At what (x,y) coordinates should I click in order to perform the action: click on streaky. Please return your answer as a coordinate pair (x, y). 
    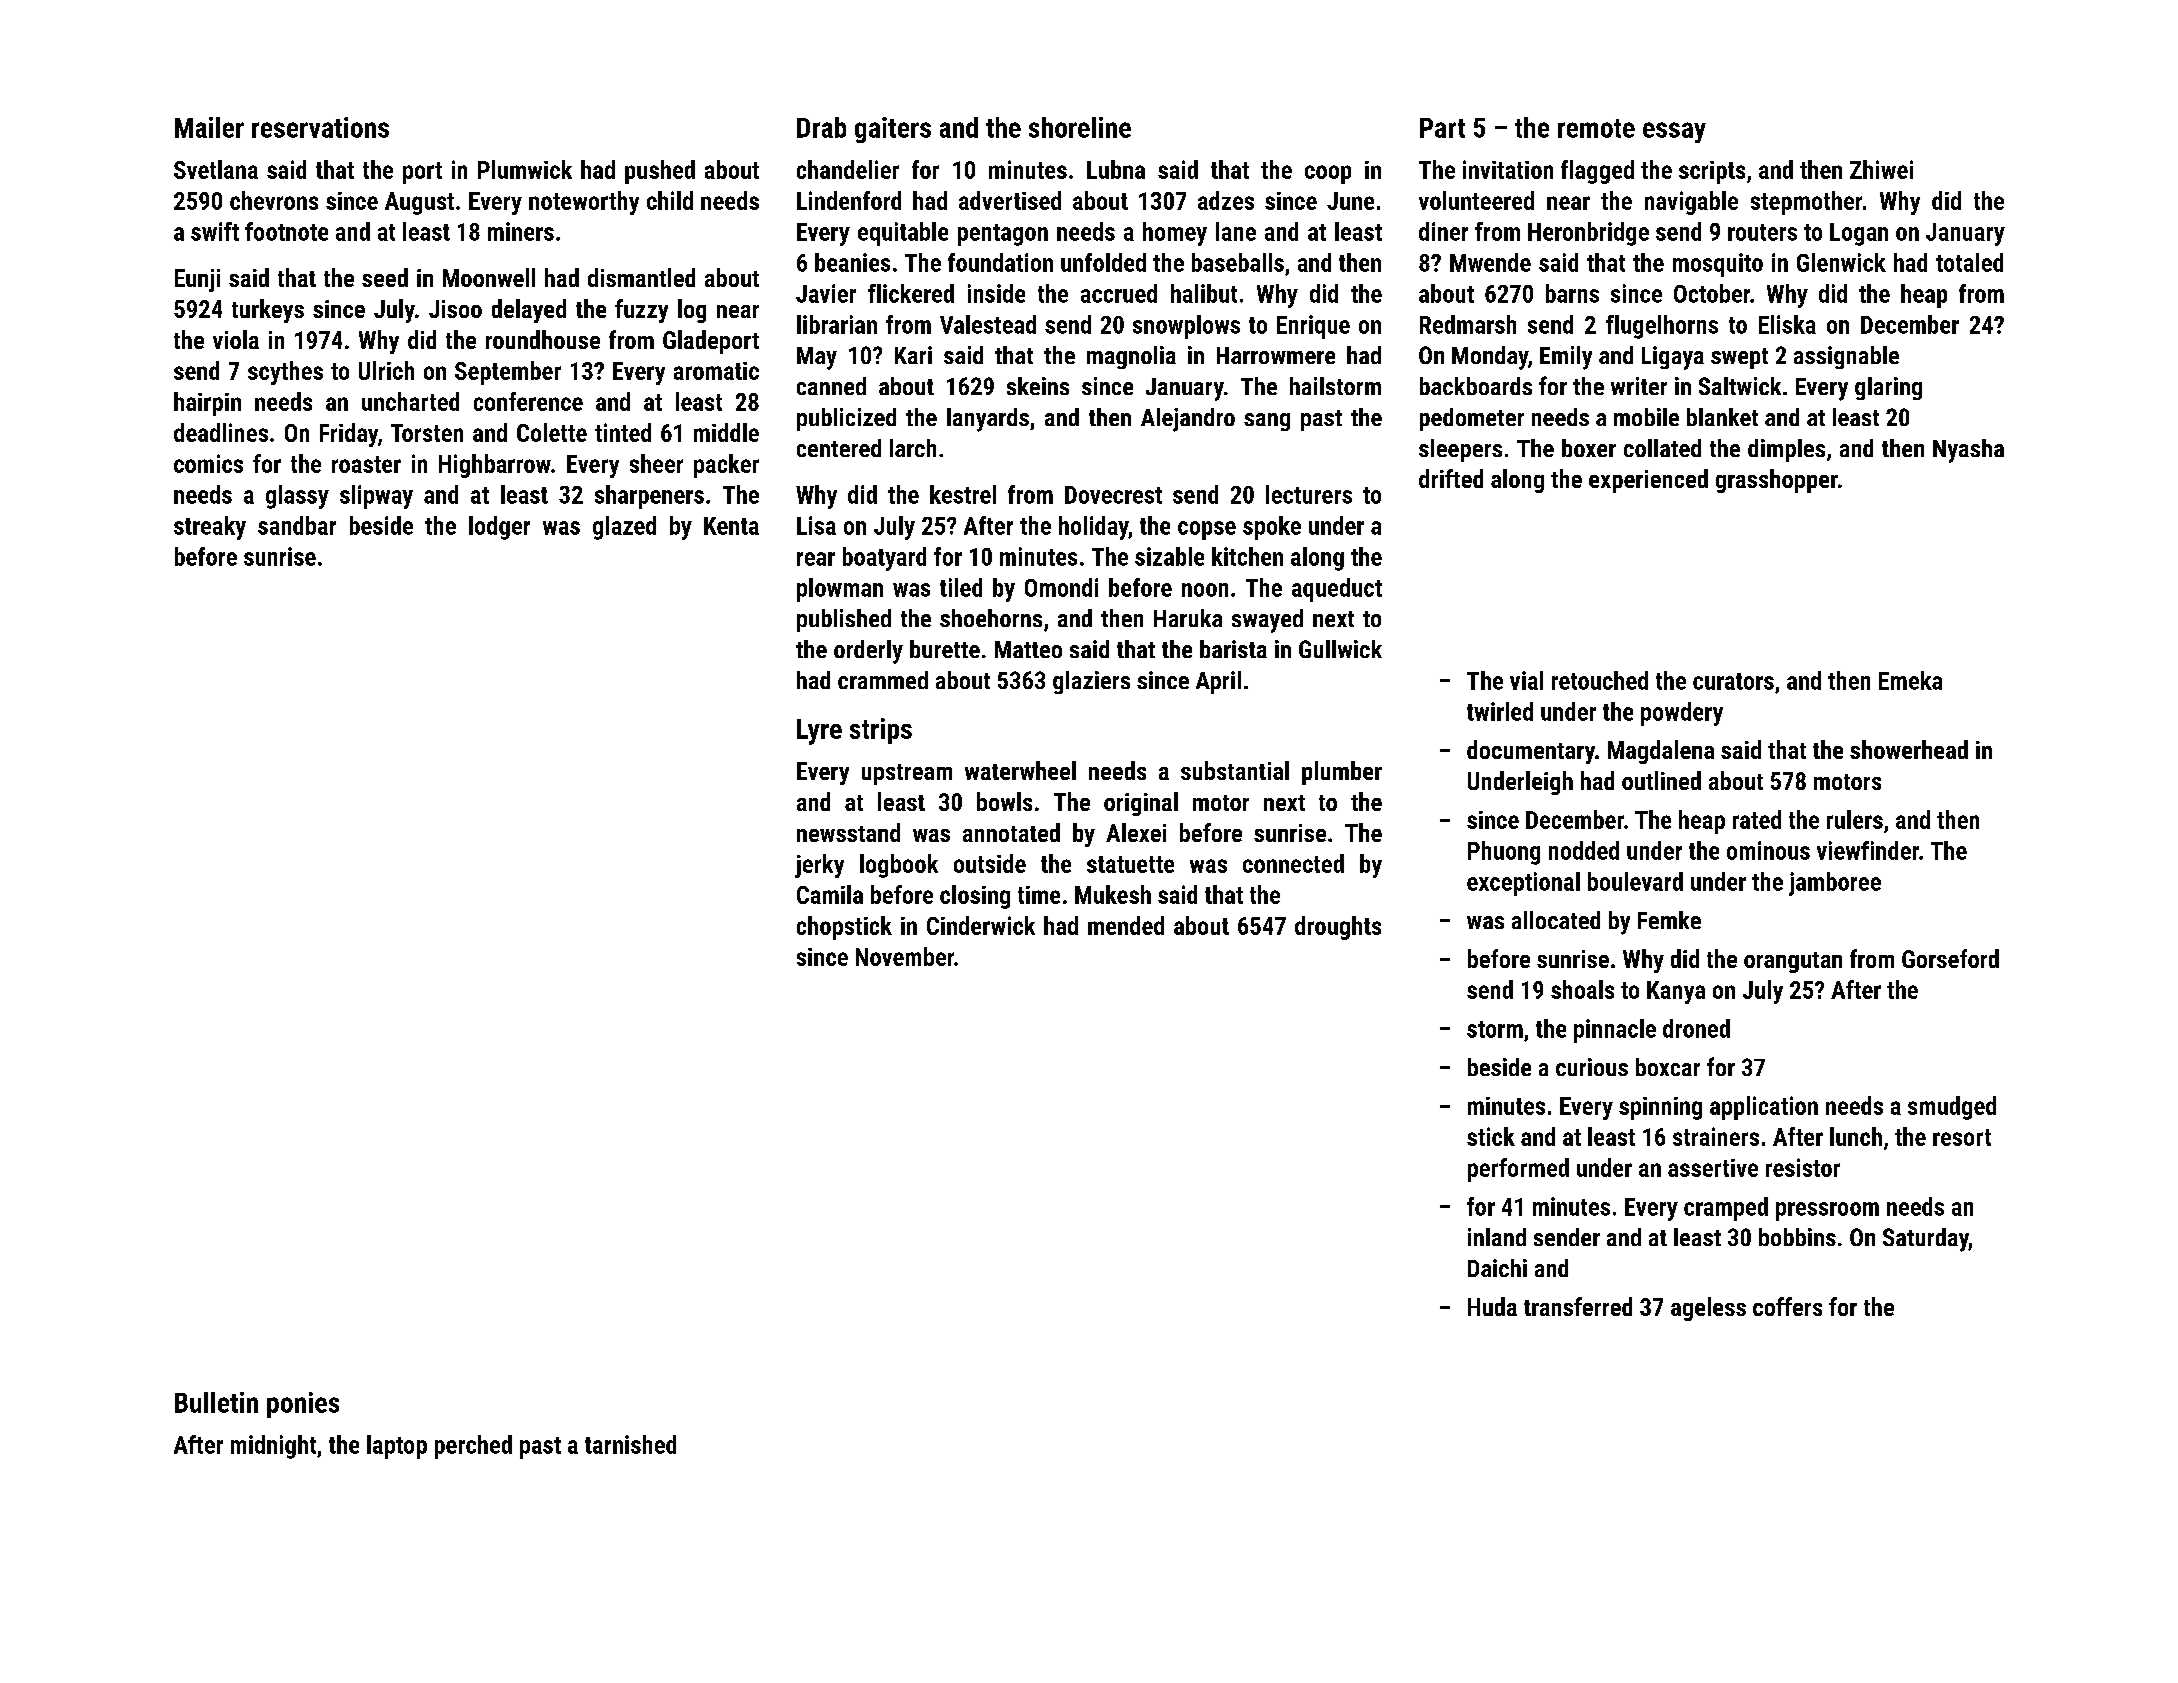
    Looking at the image, I should click on (210, 528).
